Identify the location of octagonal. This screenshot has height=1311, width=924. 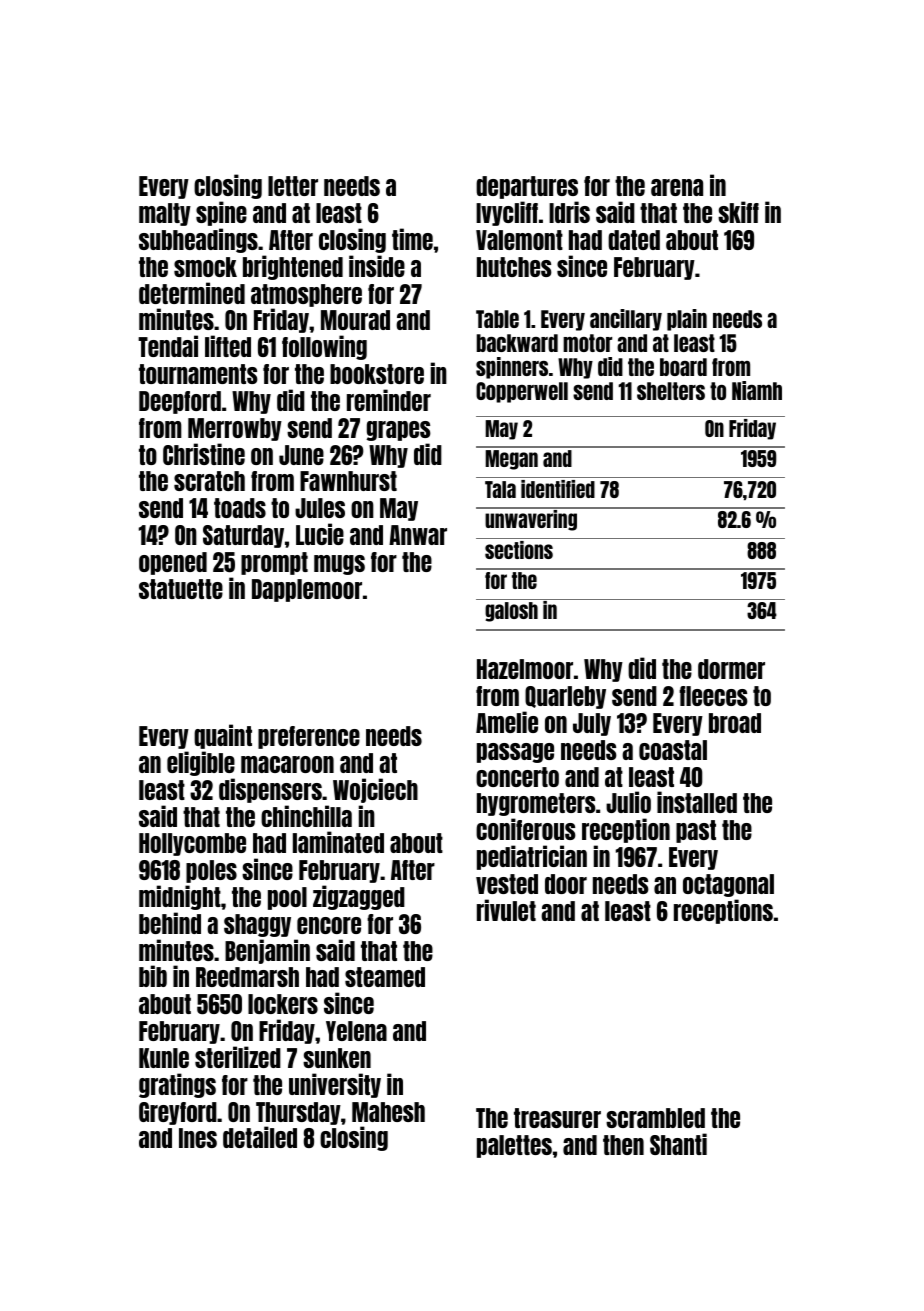
(728, 885).
